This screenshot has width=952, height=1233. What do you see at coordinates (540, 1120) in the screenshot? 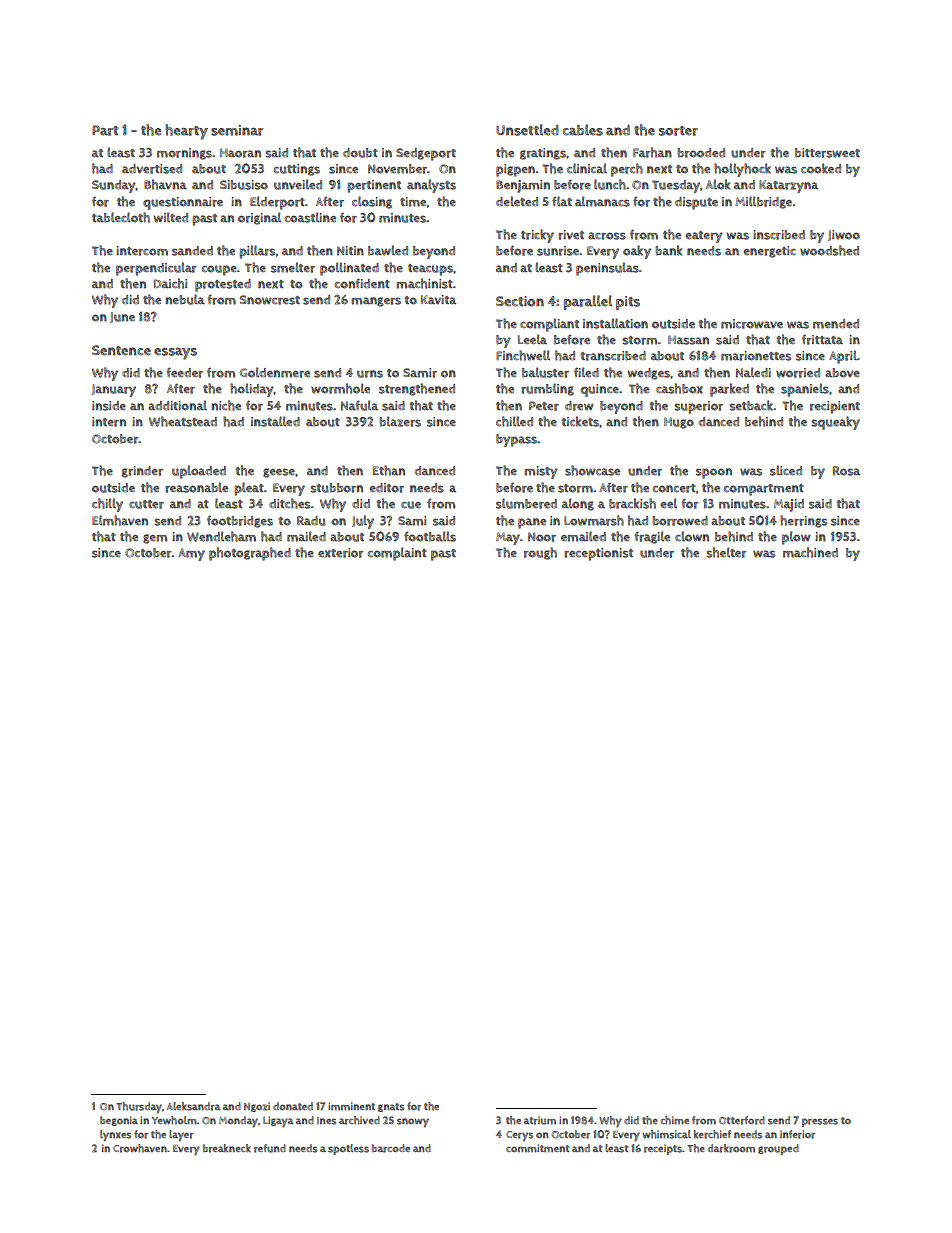
I see `atrium` at bounding box center [540, 1120].
